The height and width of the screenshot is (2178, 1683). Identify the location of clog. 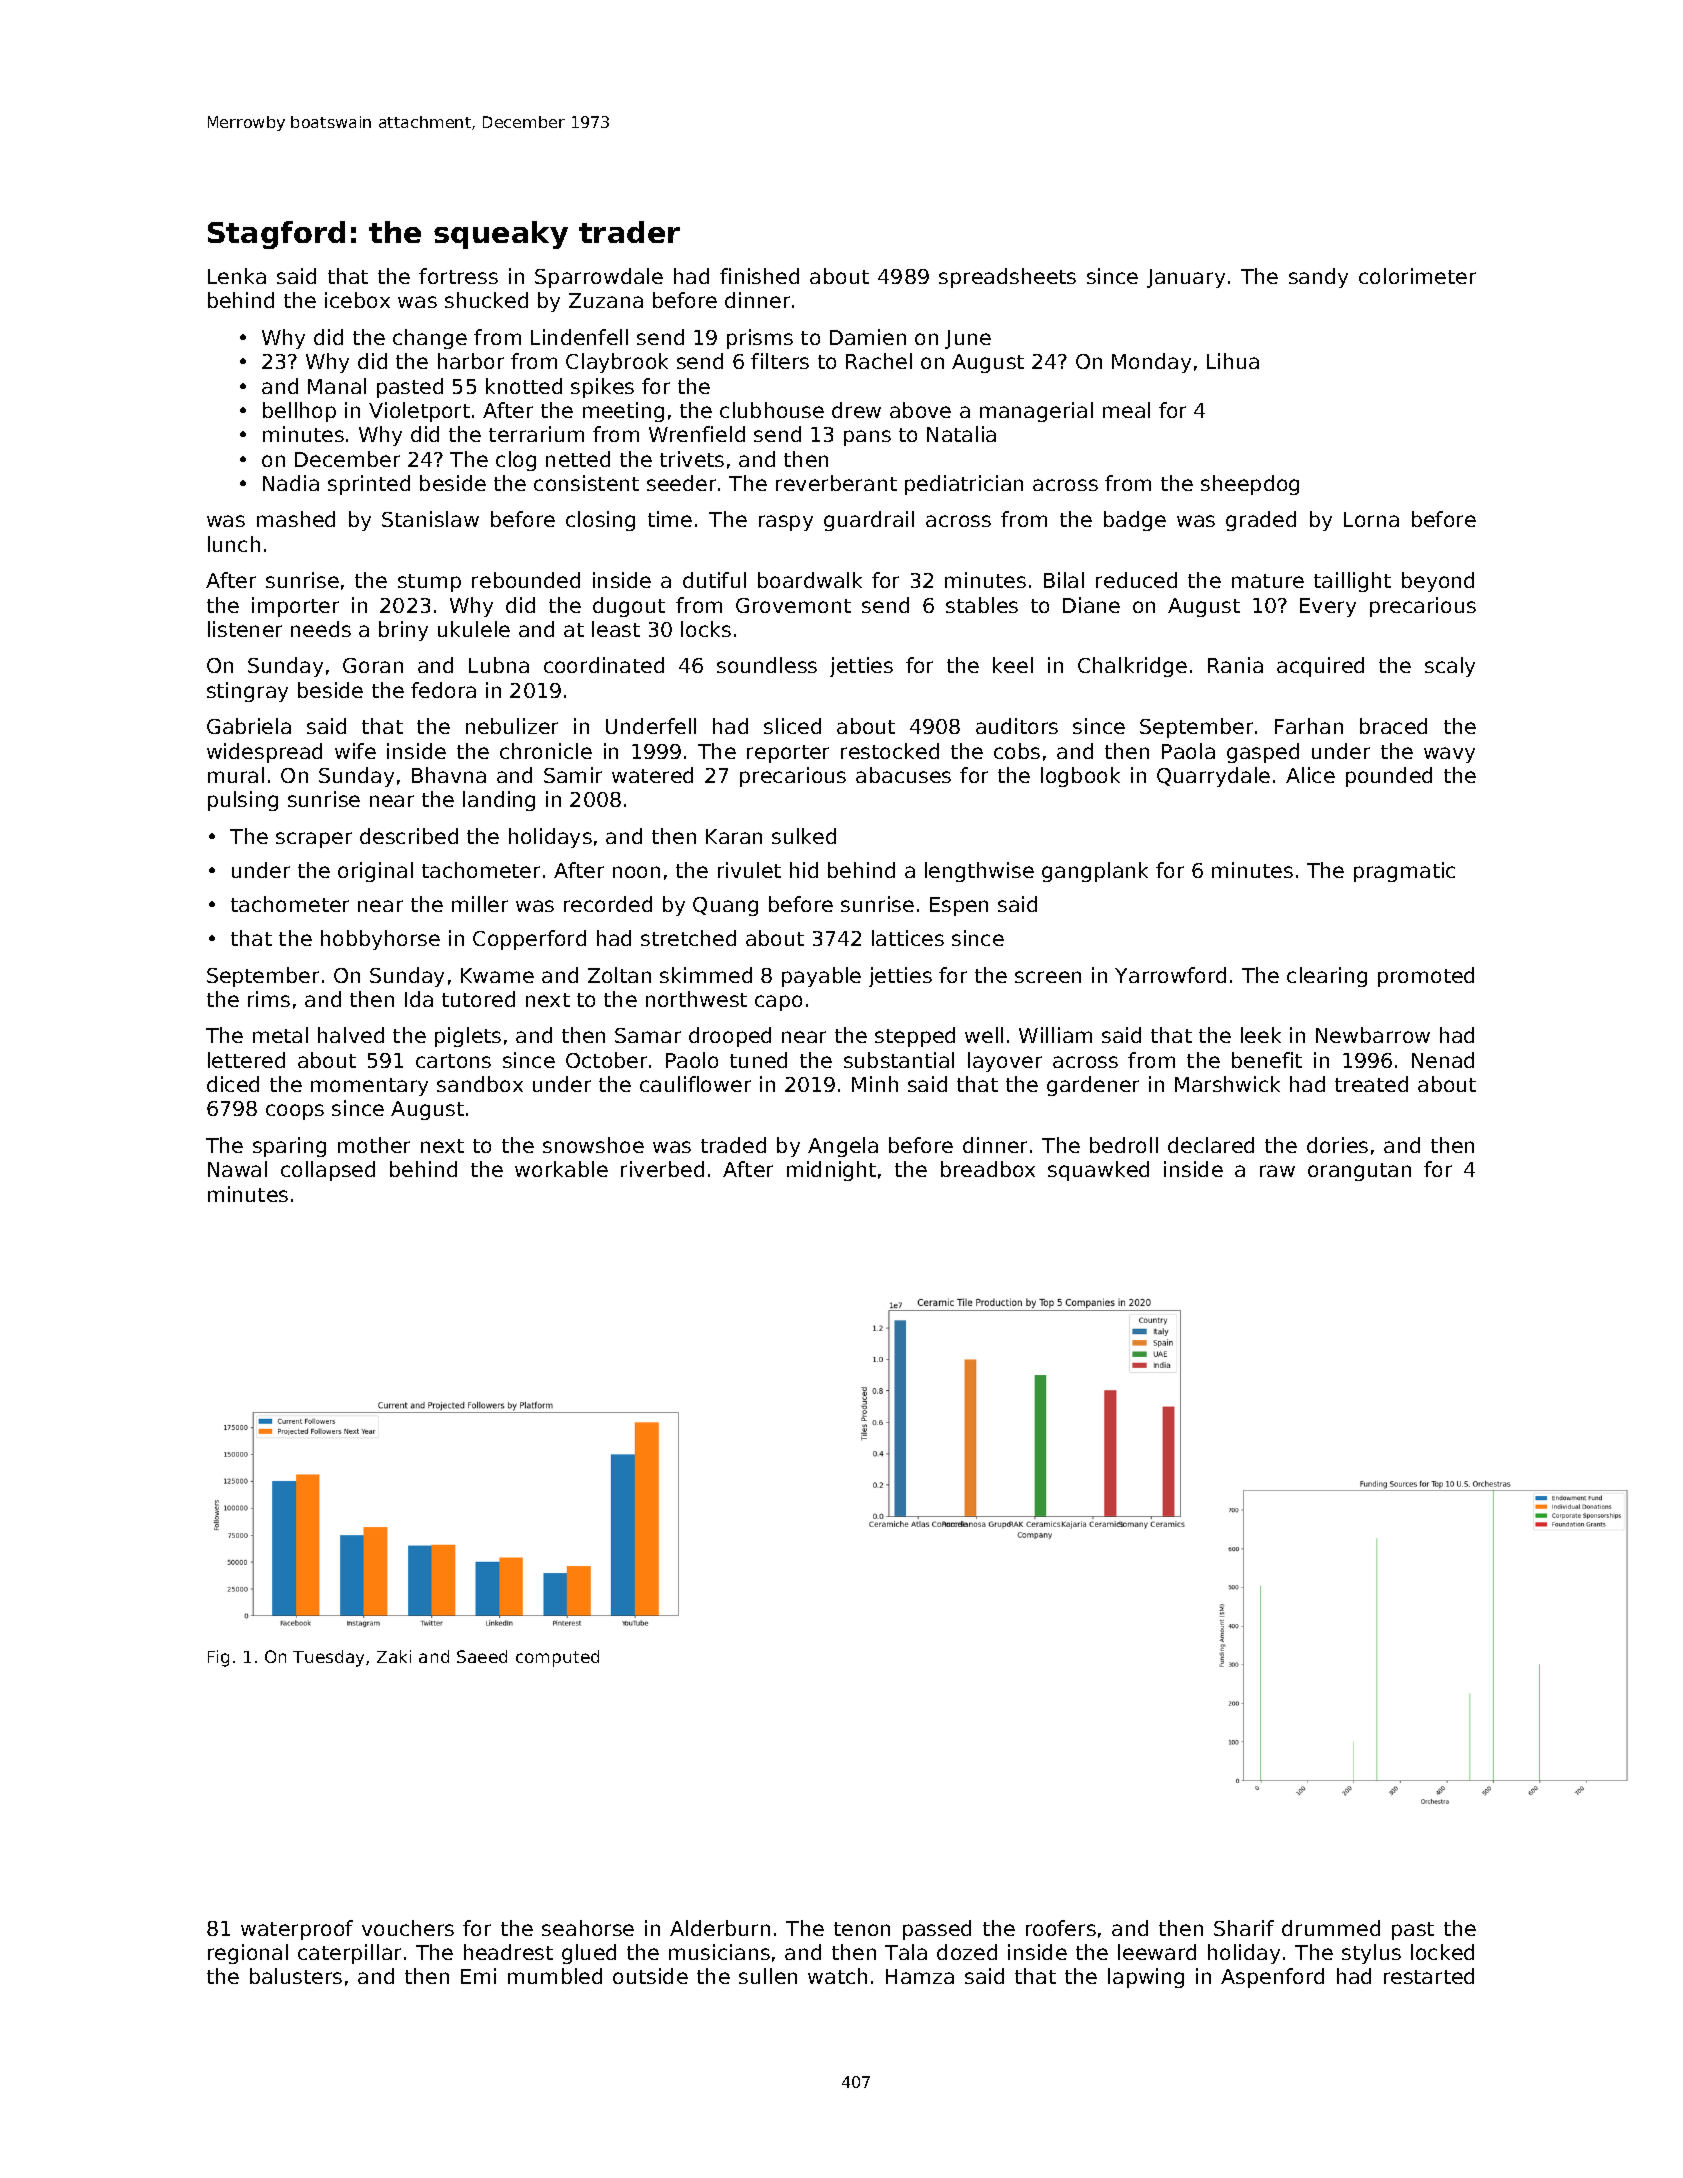
(516, 461).
